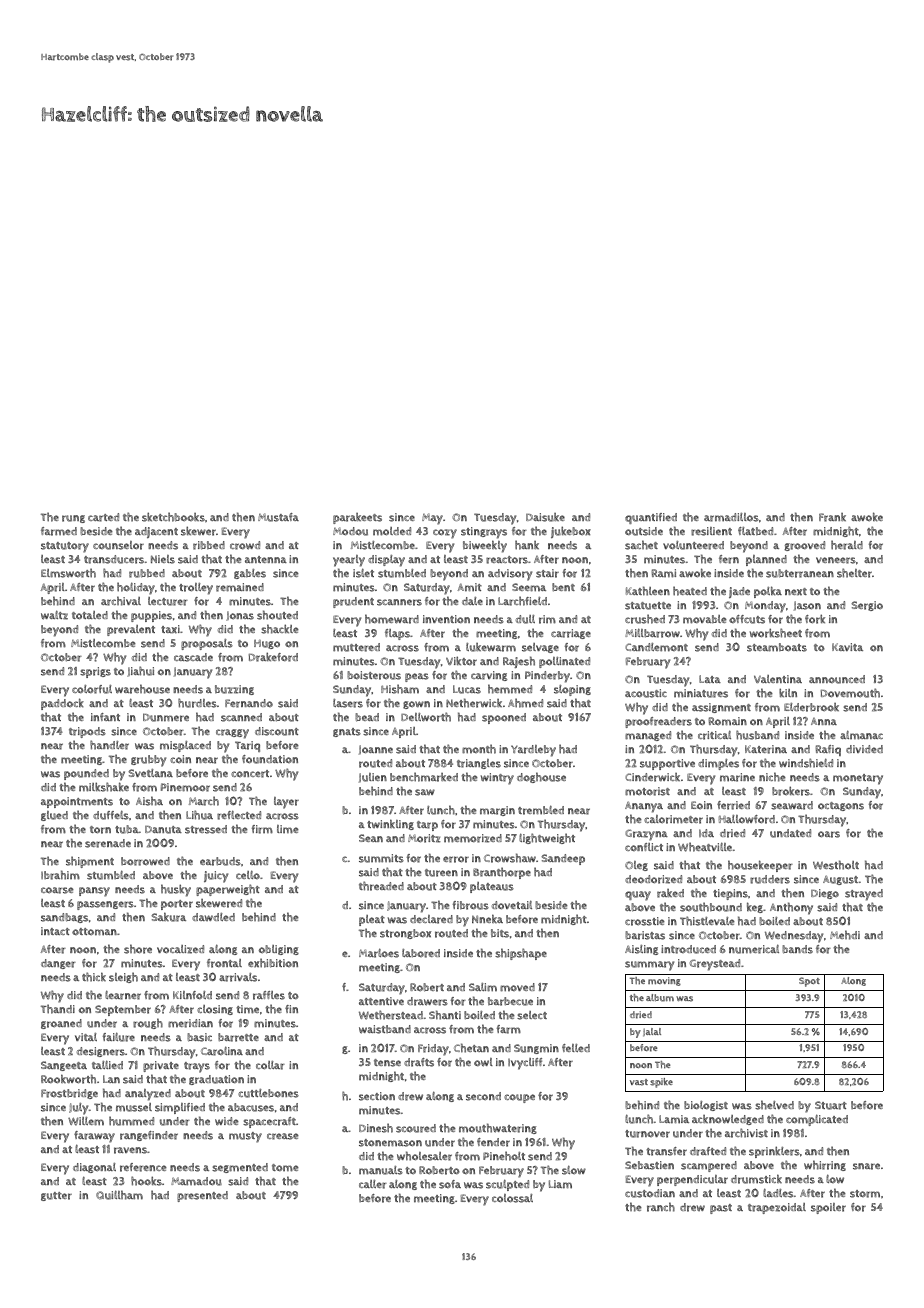  Describe the element at coordinates (73, 519) in the image. I see `rung` at that location.
